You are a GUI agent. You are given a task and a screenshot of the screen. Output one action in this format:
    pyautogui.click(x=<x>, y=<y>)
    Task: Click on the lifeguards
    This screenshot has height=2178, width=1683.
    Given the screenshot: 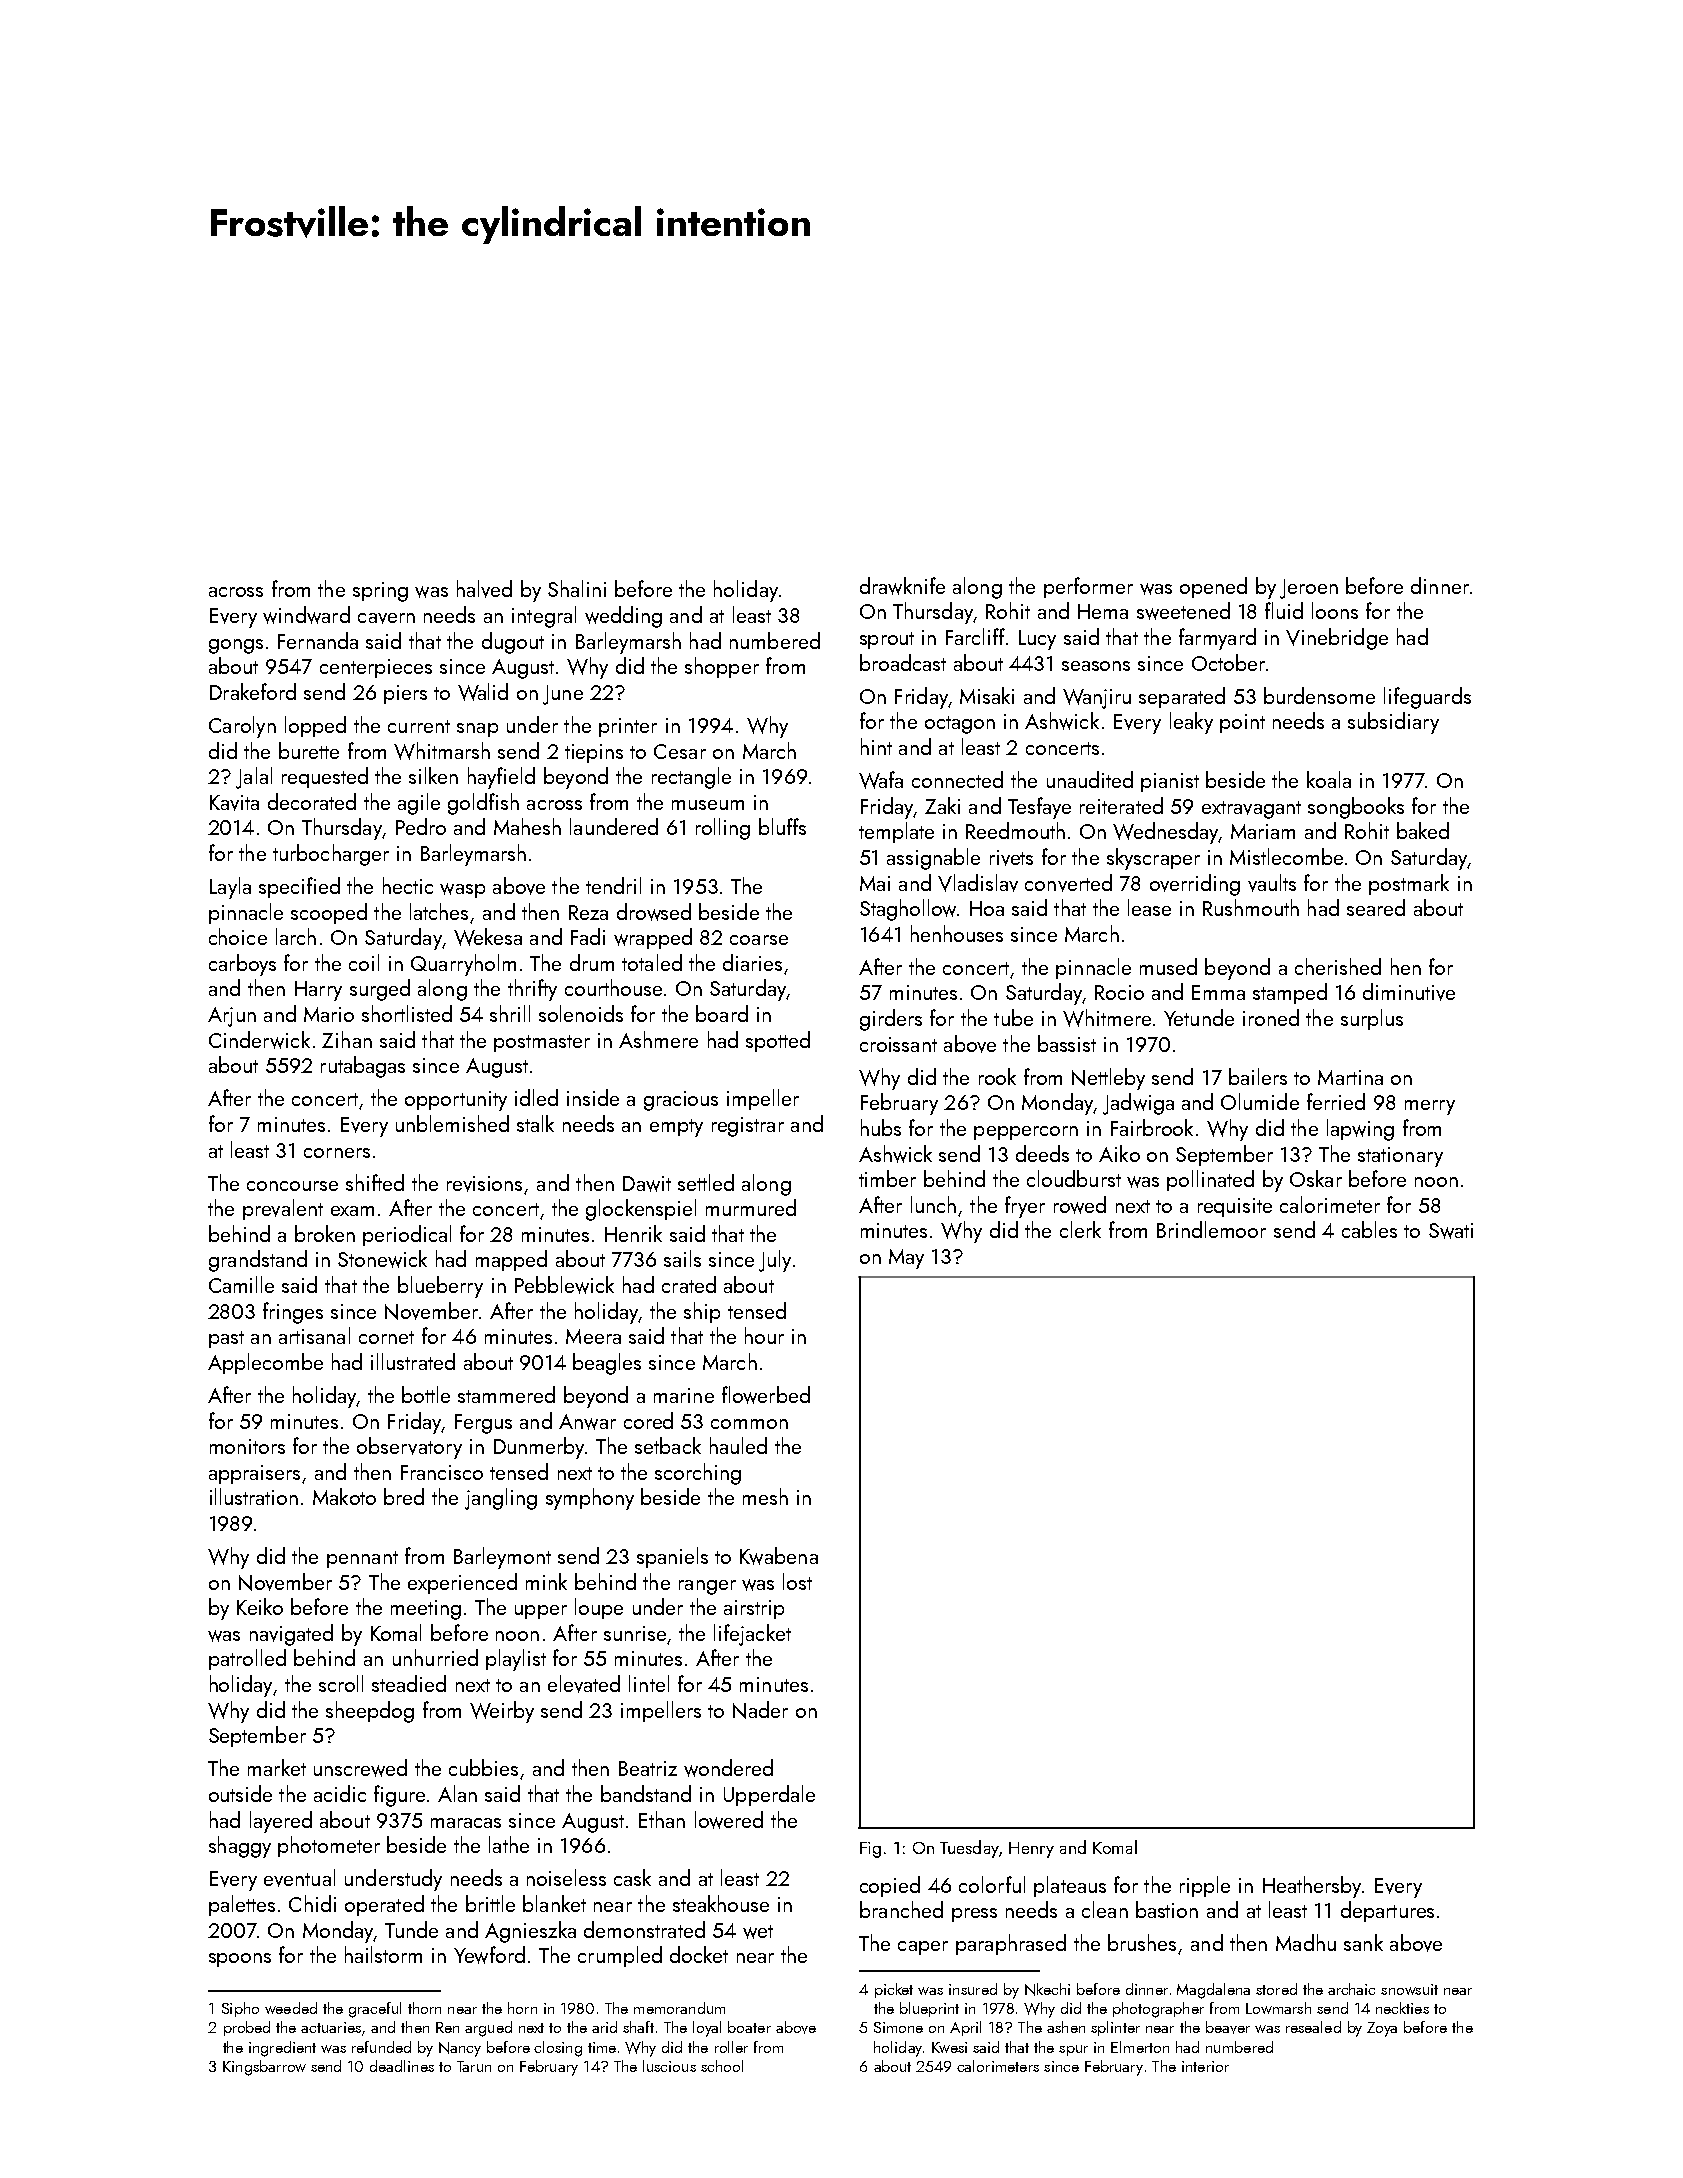 What is the action you would take?
    pyautogui.click(x=1427, y=698)
